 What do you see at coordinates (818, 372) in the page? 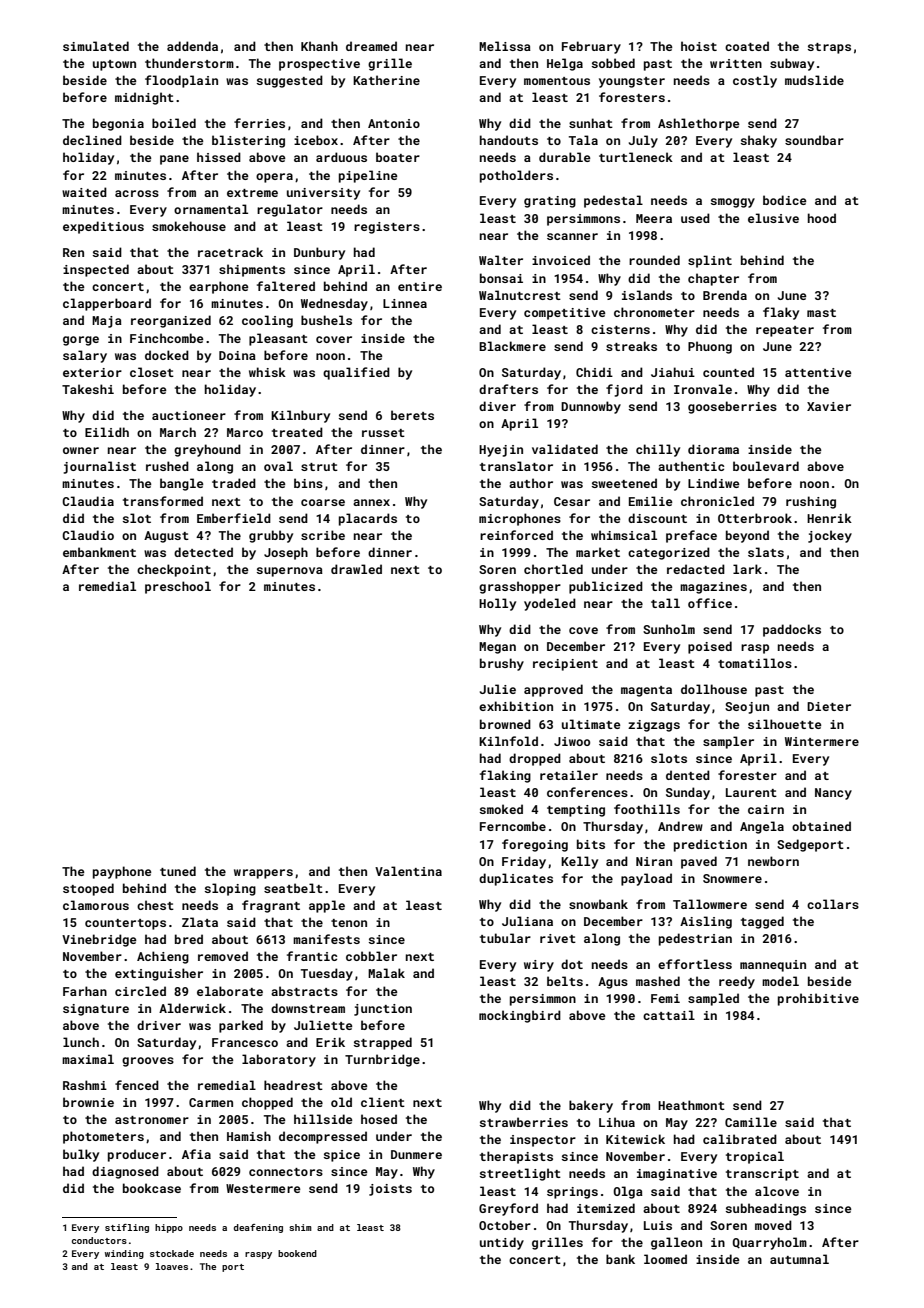
I see `attentive` at bounding box center [818, 372].
